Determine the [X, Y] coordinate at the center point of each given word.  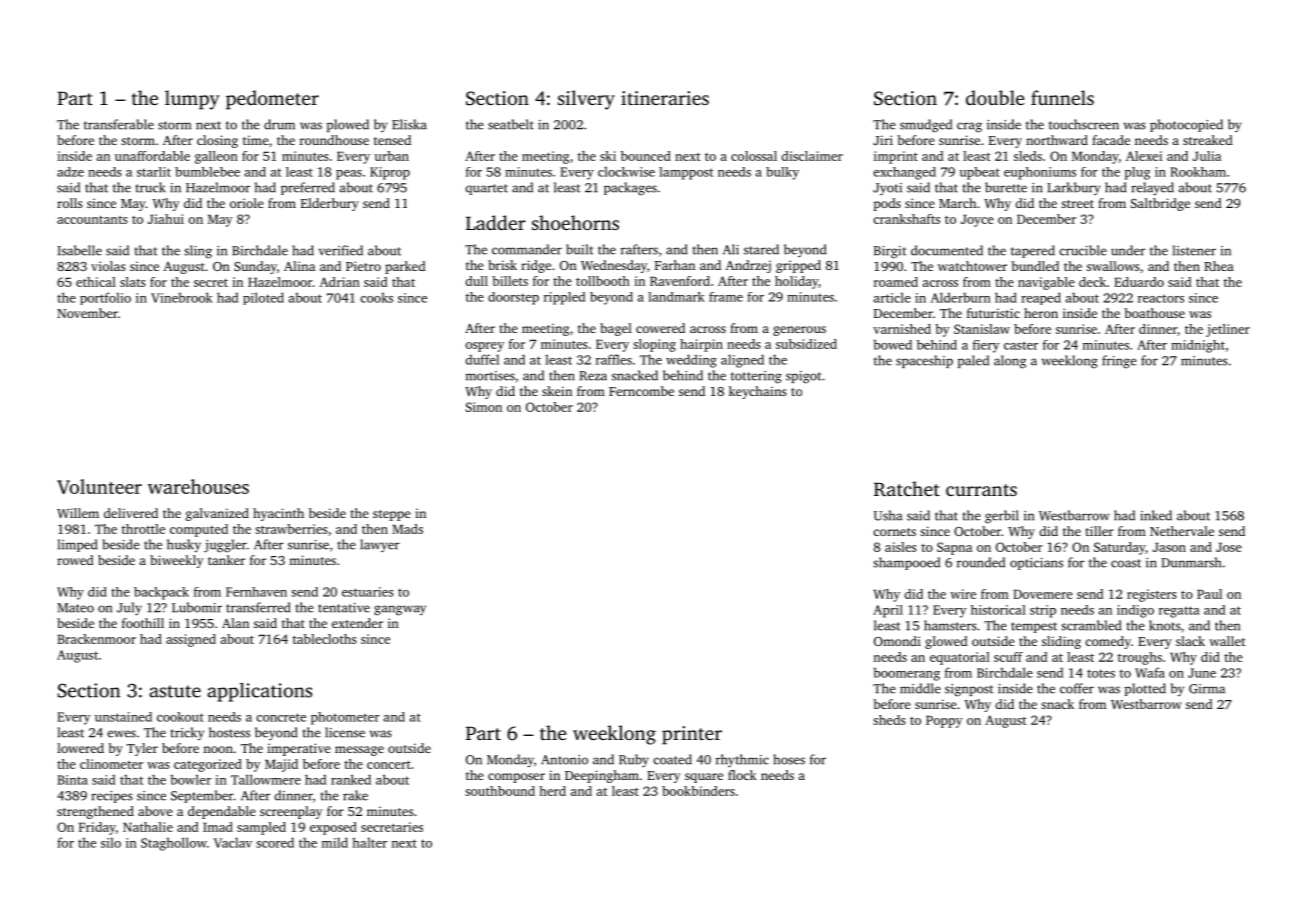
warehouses [198, 486]
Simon [484, 407]
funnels [1062, 97]
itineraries [665, 98]
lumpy [192, 100]
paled [973, 361]
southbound [500, 791]
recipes [112, 797]
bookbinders [698, 791]
